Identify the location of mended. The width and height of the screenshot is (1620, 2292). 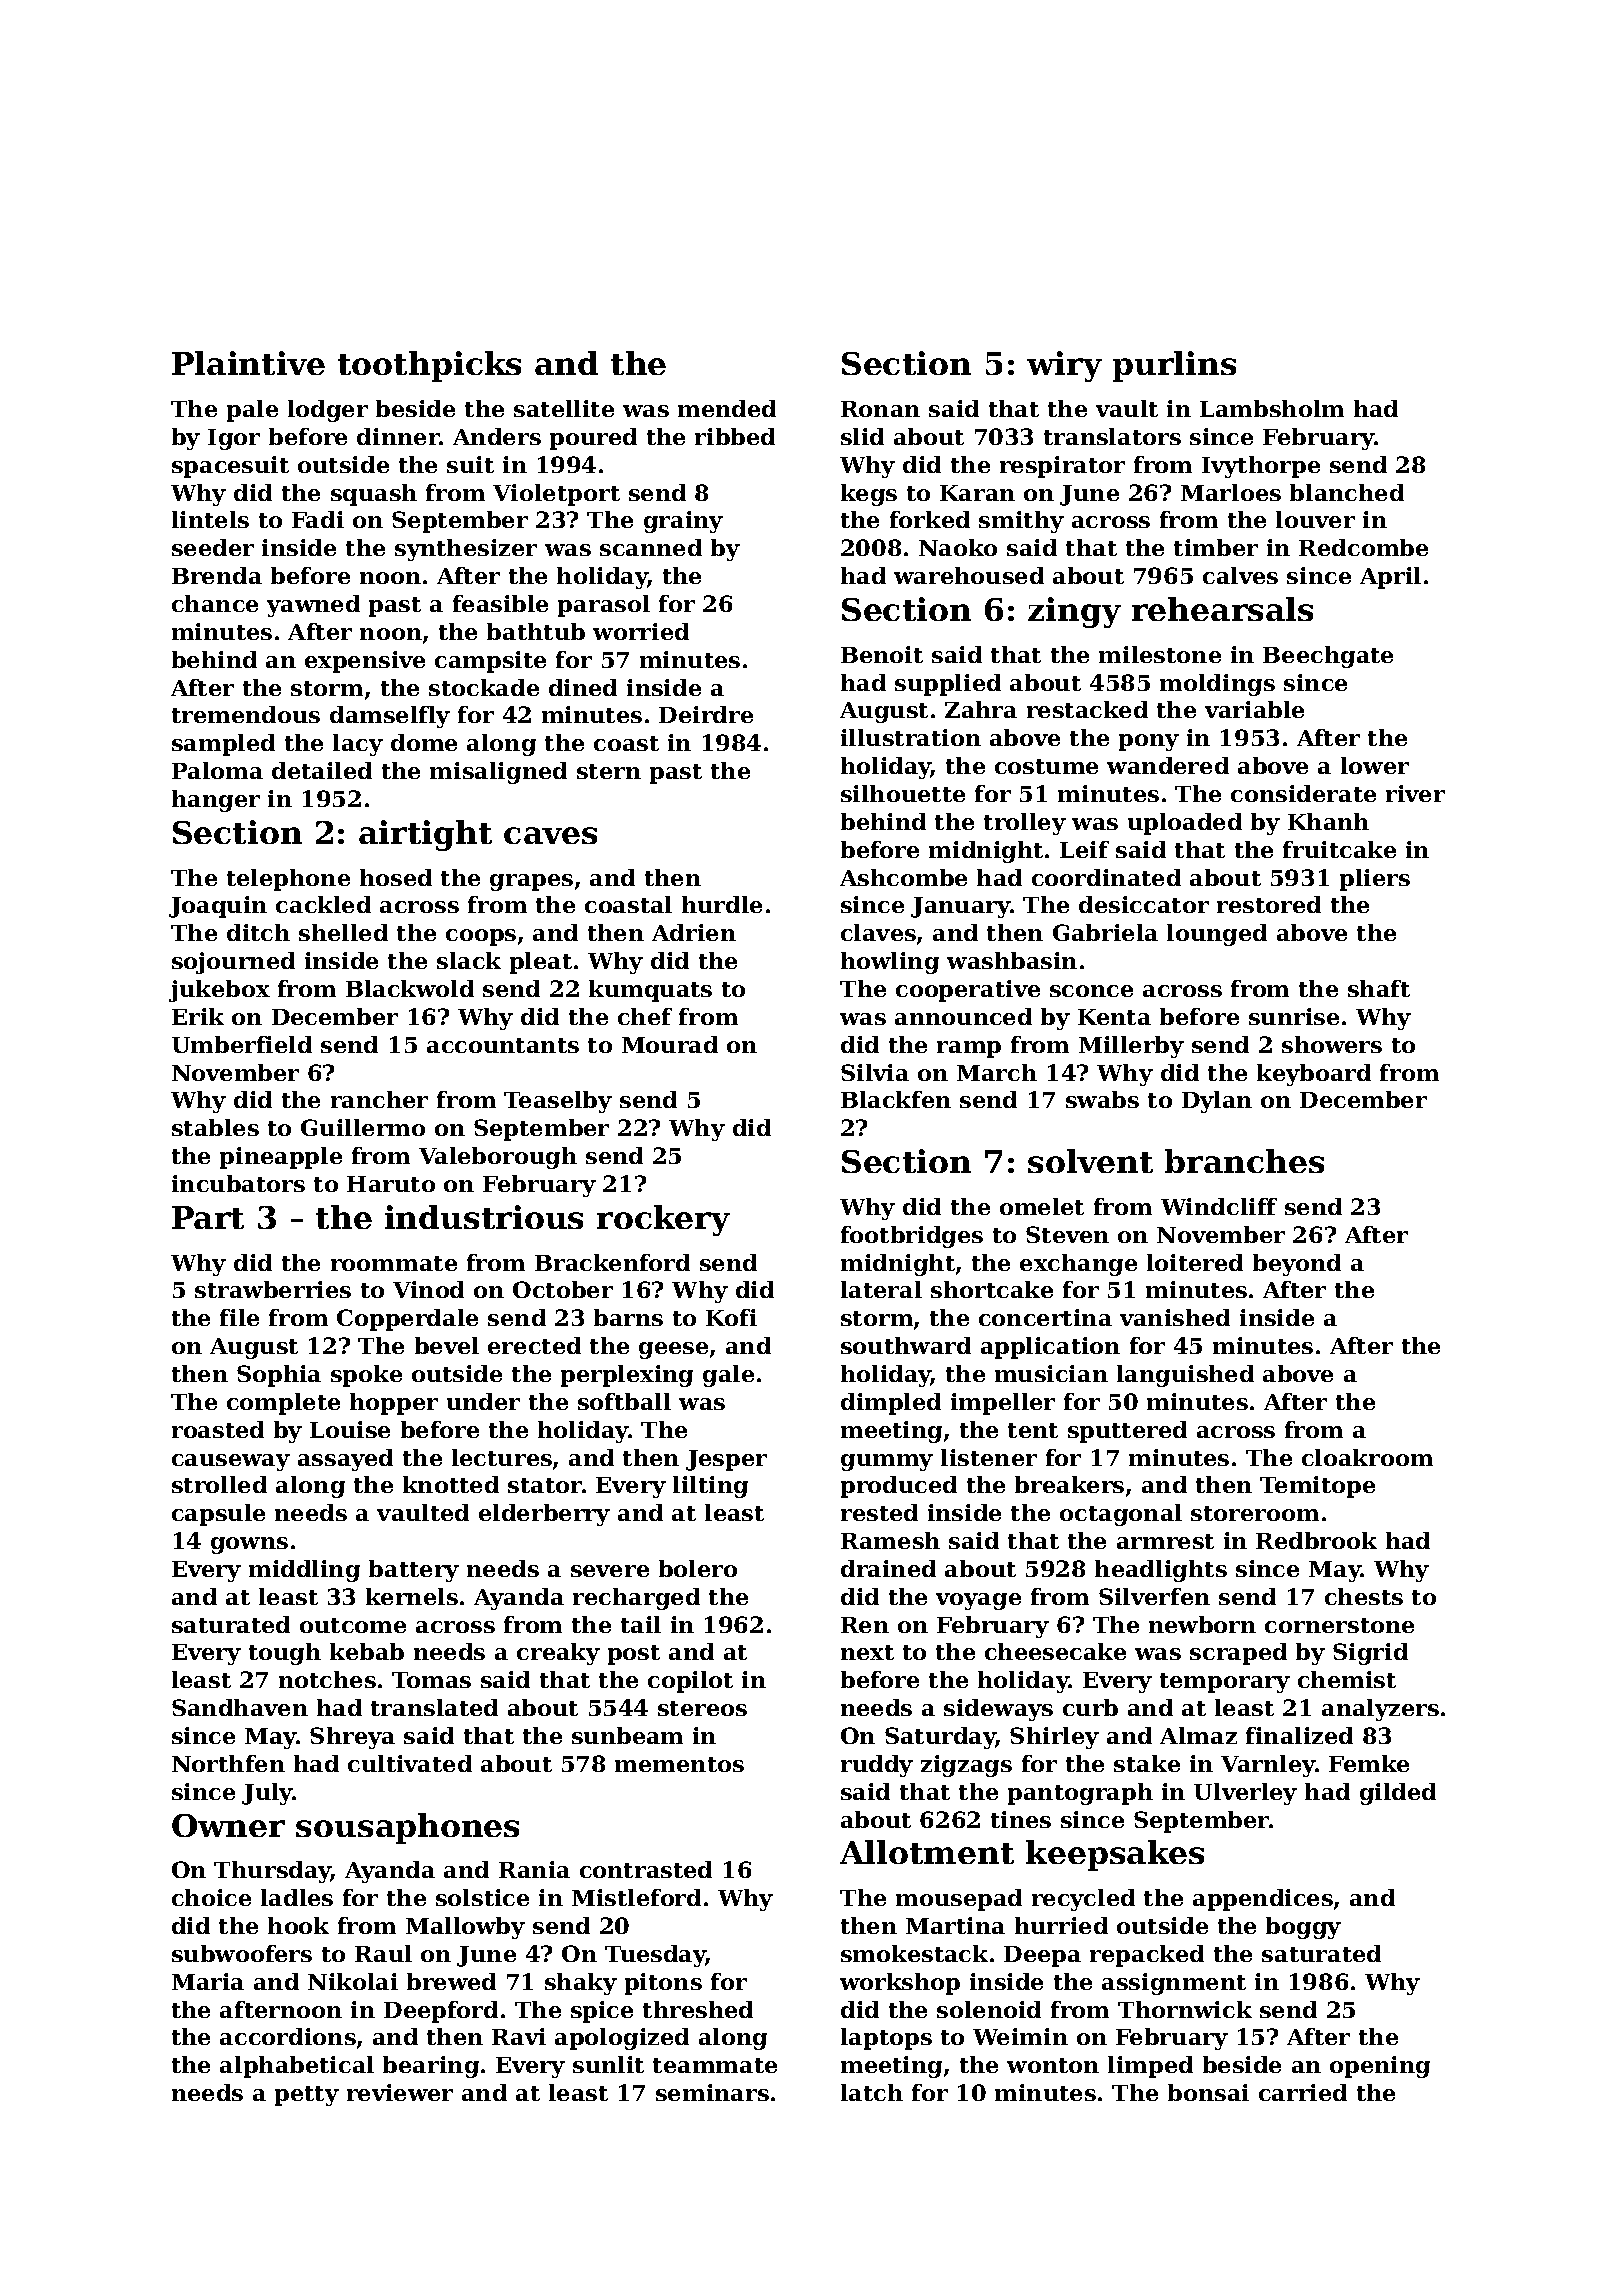
(727, 408).
